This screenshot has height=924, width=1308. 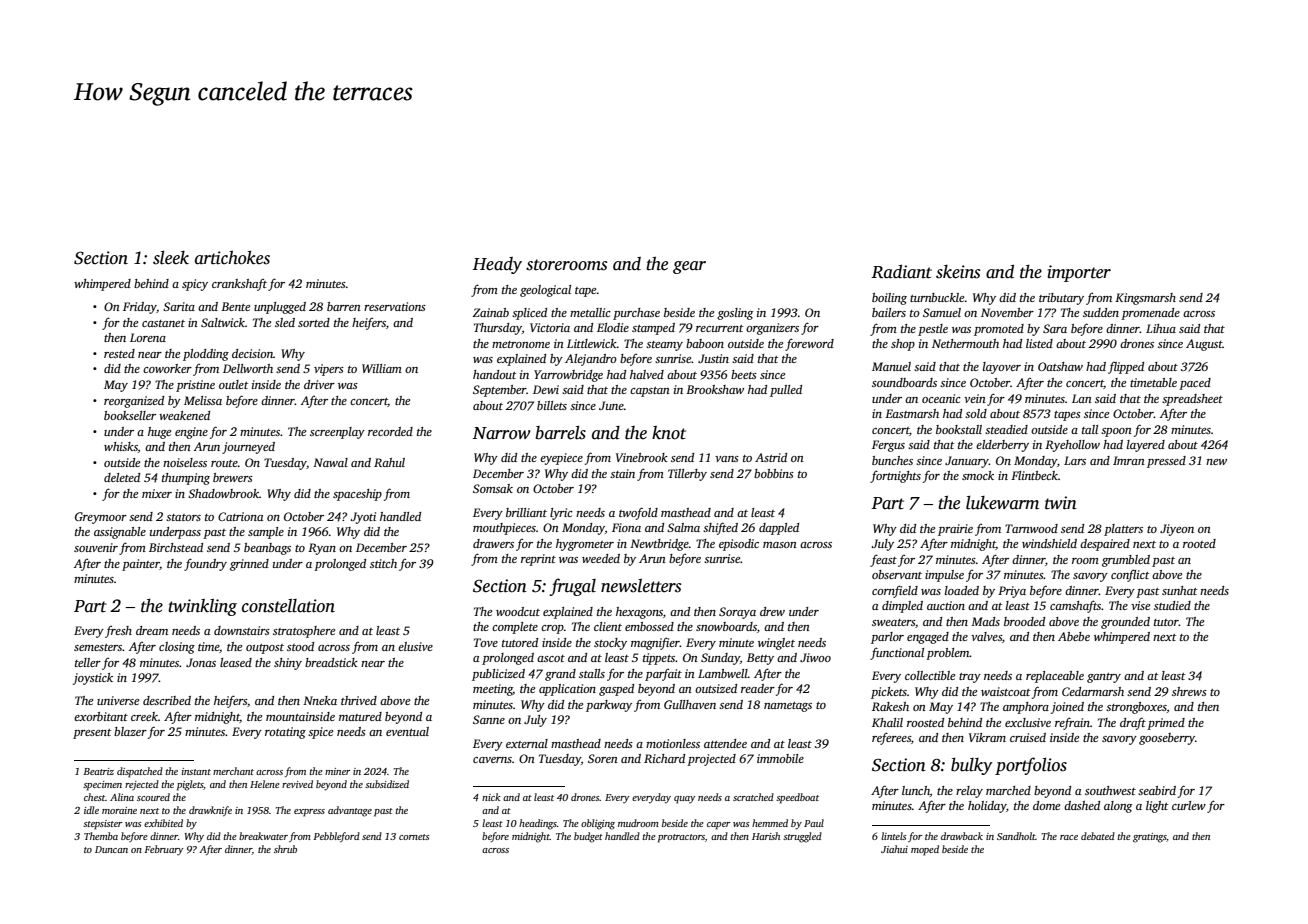 What do you see at coordinates (967, 462) in the screenshot?
I see `January` at bounding box center [967, 462].
